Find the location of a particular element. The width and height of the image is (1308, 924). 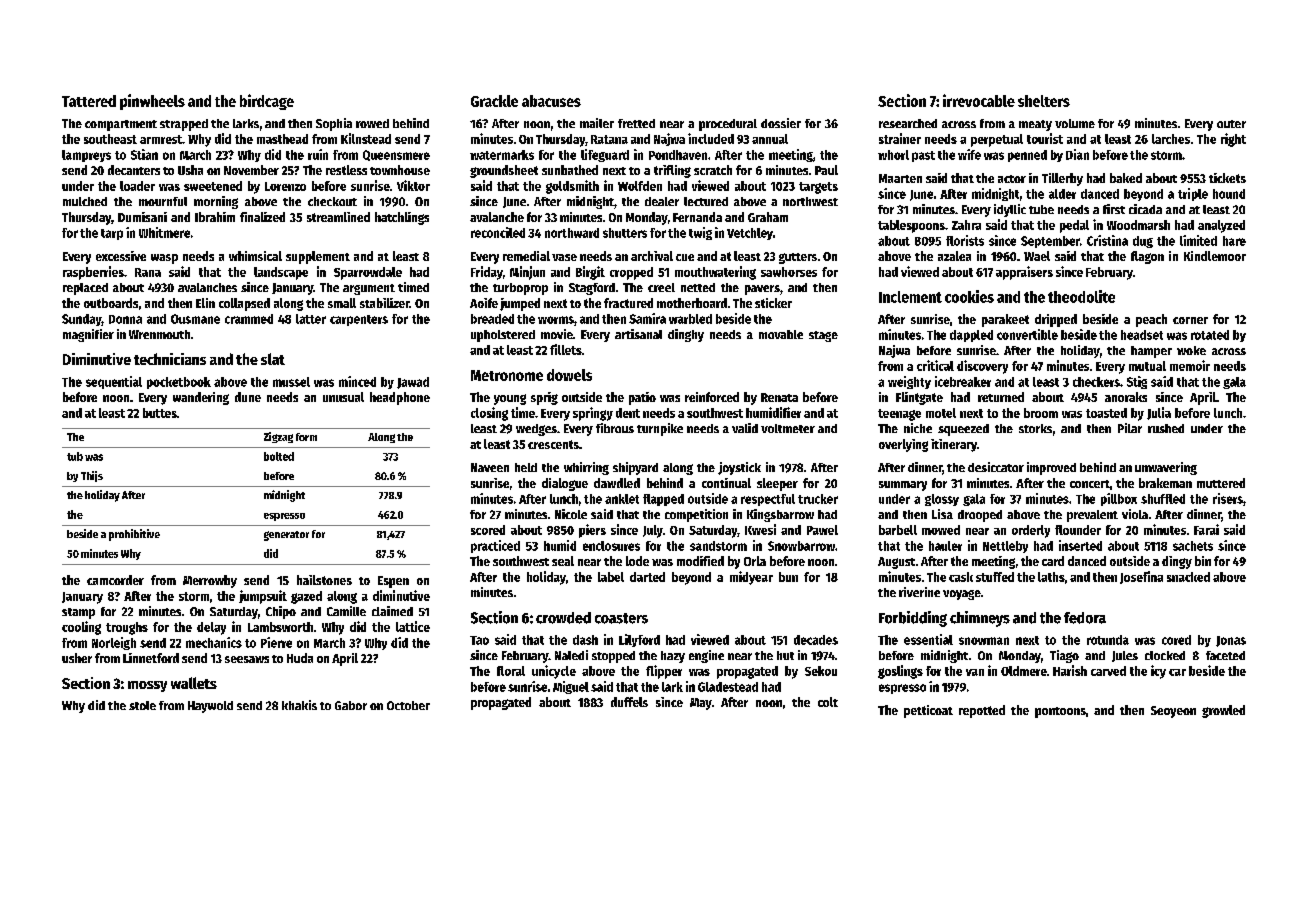

included is located at coordinates (711, 138).
